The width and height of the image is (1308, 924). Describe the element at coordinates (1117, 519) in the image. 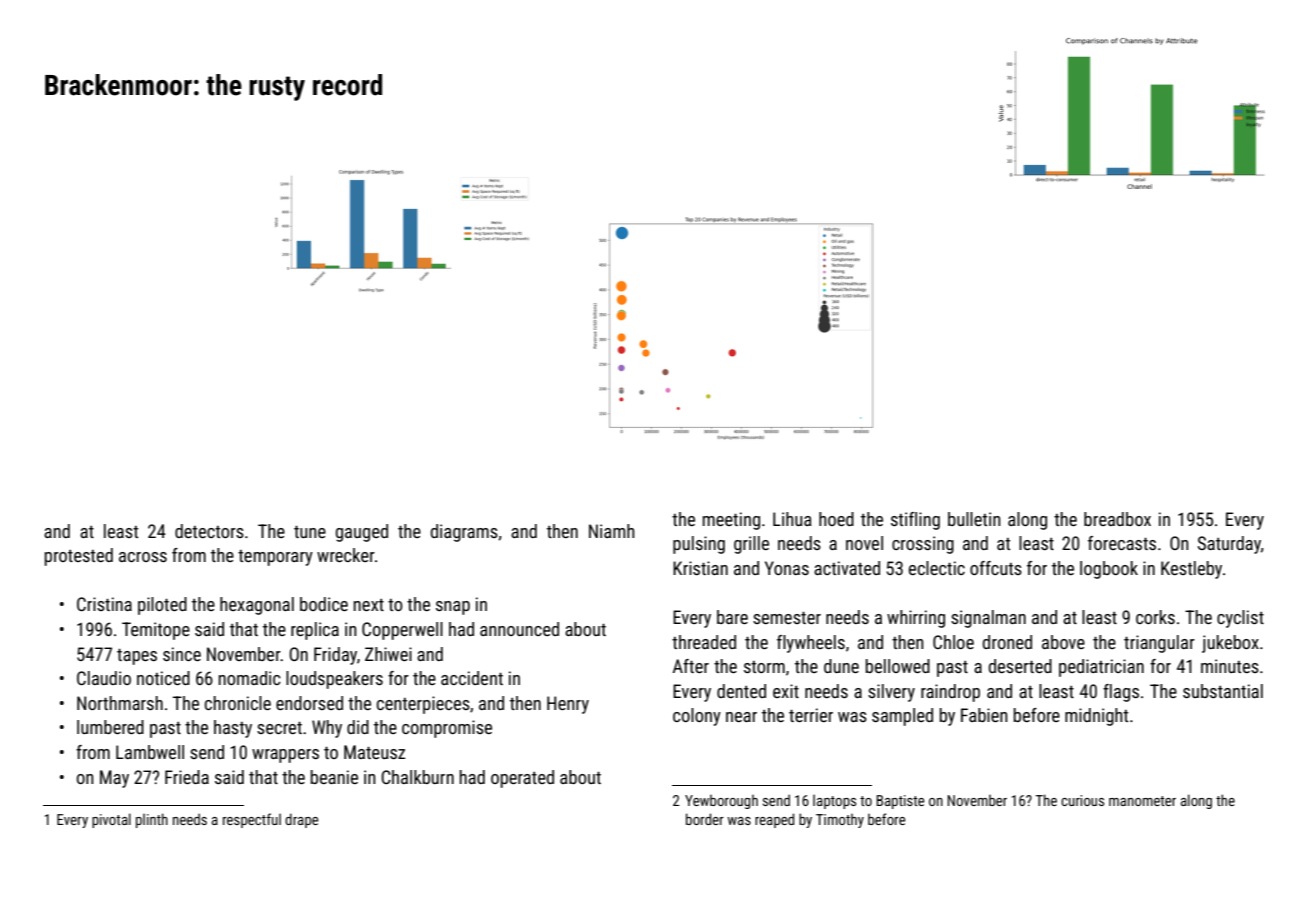

I see `breadbox` at that location.
